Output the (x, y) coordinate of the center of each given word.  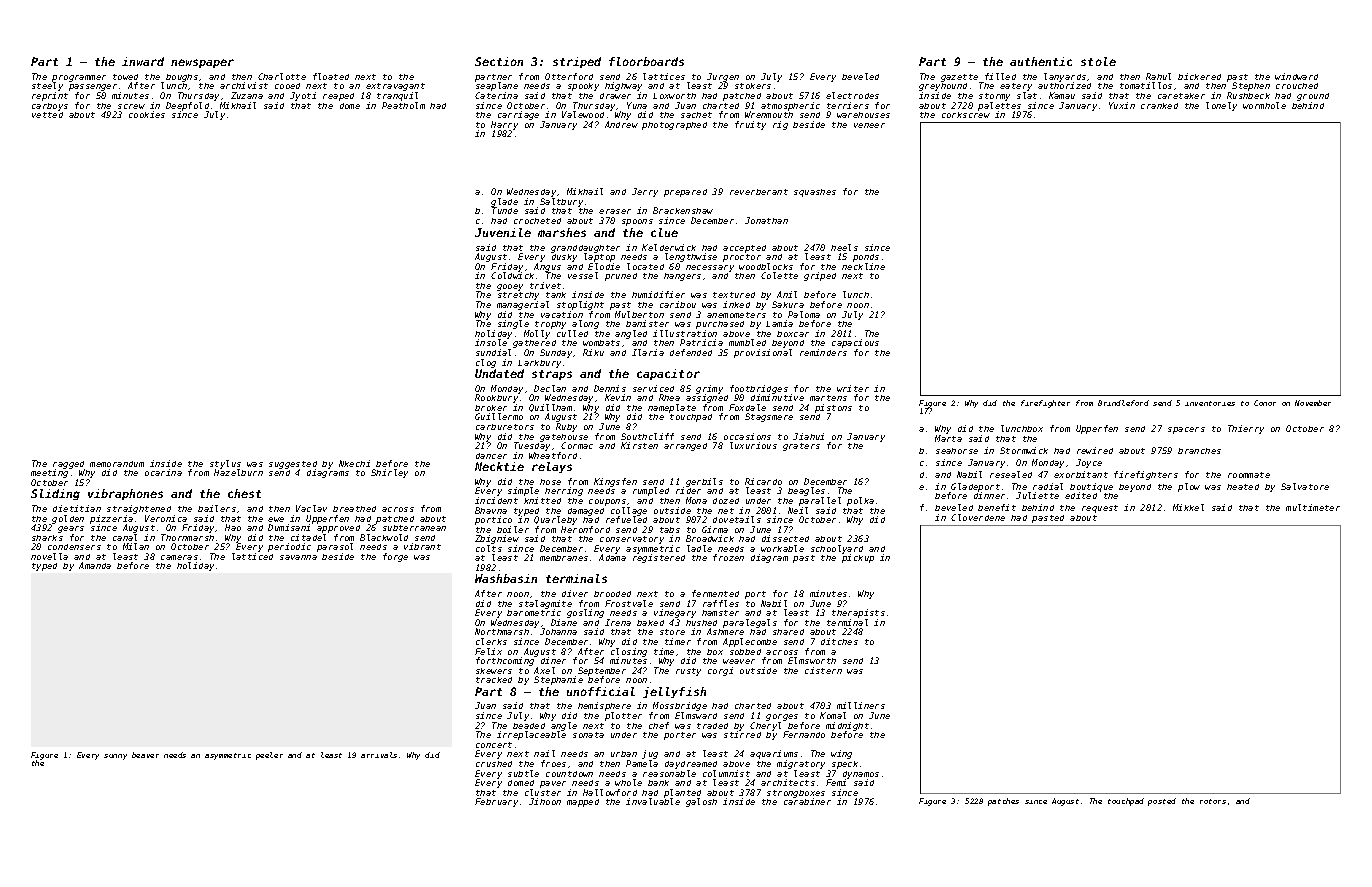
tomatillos (1146, 85)
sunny (115, 757)
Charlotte (282, 76)
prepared (685, 193)
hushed (701, 623)
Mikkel (1188, 507)
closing (629, 652)
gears (71, 529)
